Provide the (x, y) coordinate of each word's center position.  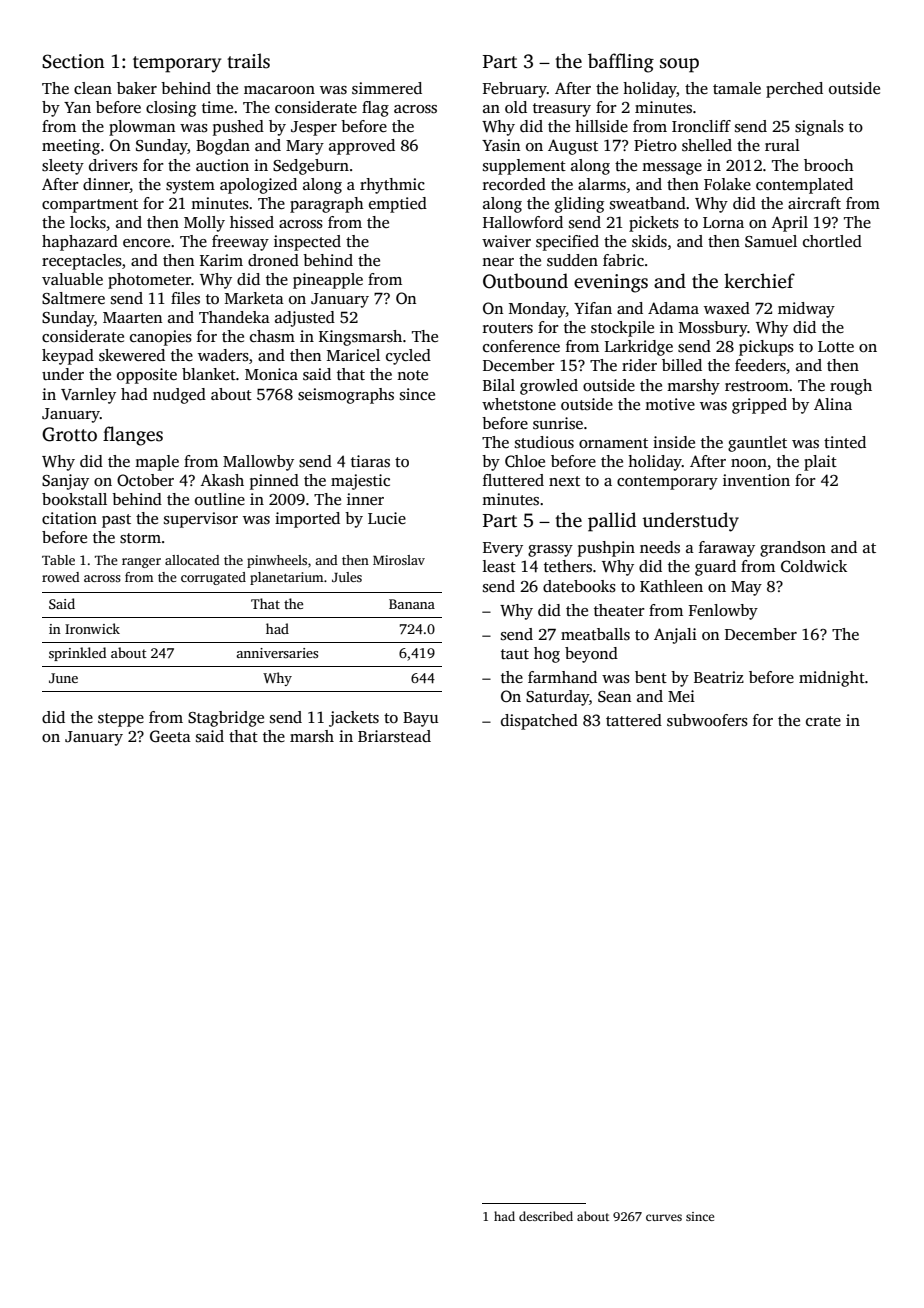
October (145, 480)
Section (73, 61)
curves (664, 1217)
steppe (121, 720)
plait (820, 463)
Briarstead (394, 736)
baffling (621, 63)
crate (823, 721)
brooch (829, 165)
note (412, 375)
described (546, 1216)
